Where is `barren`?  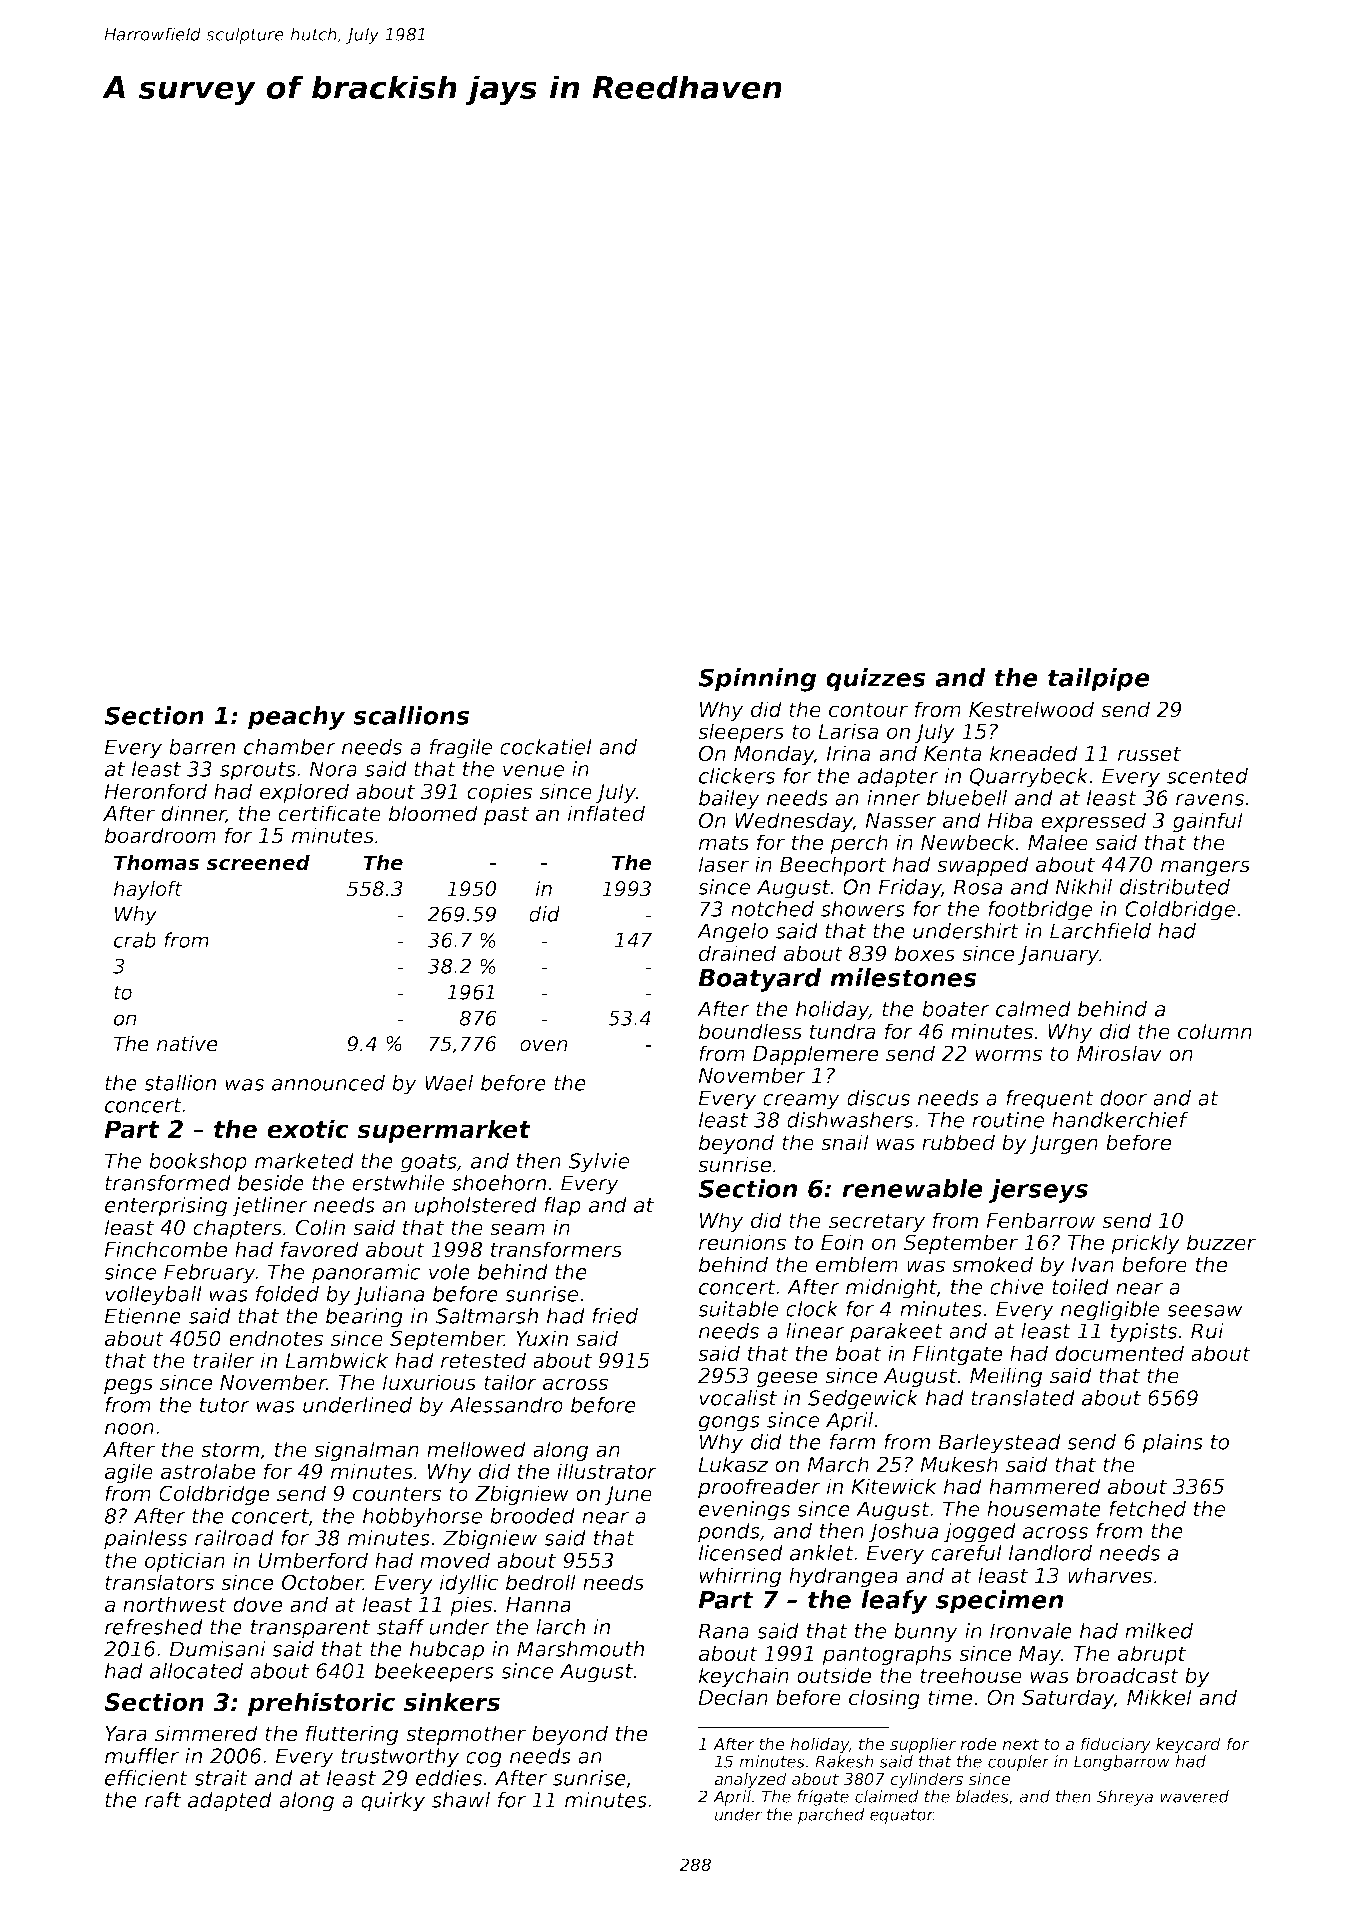 barren is located at coordinates (202, 747).
